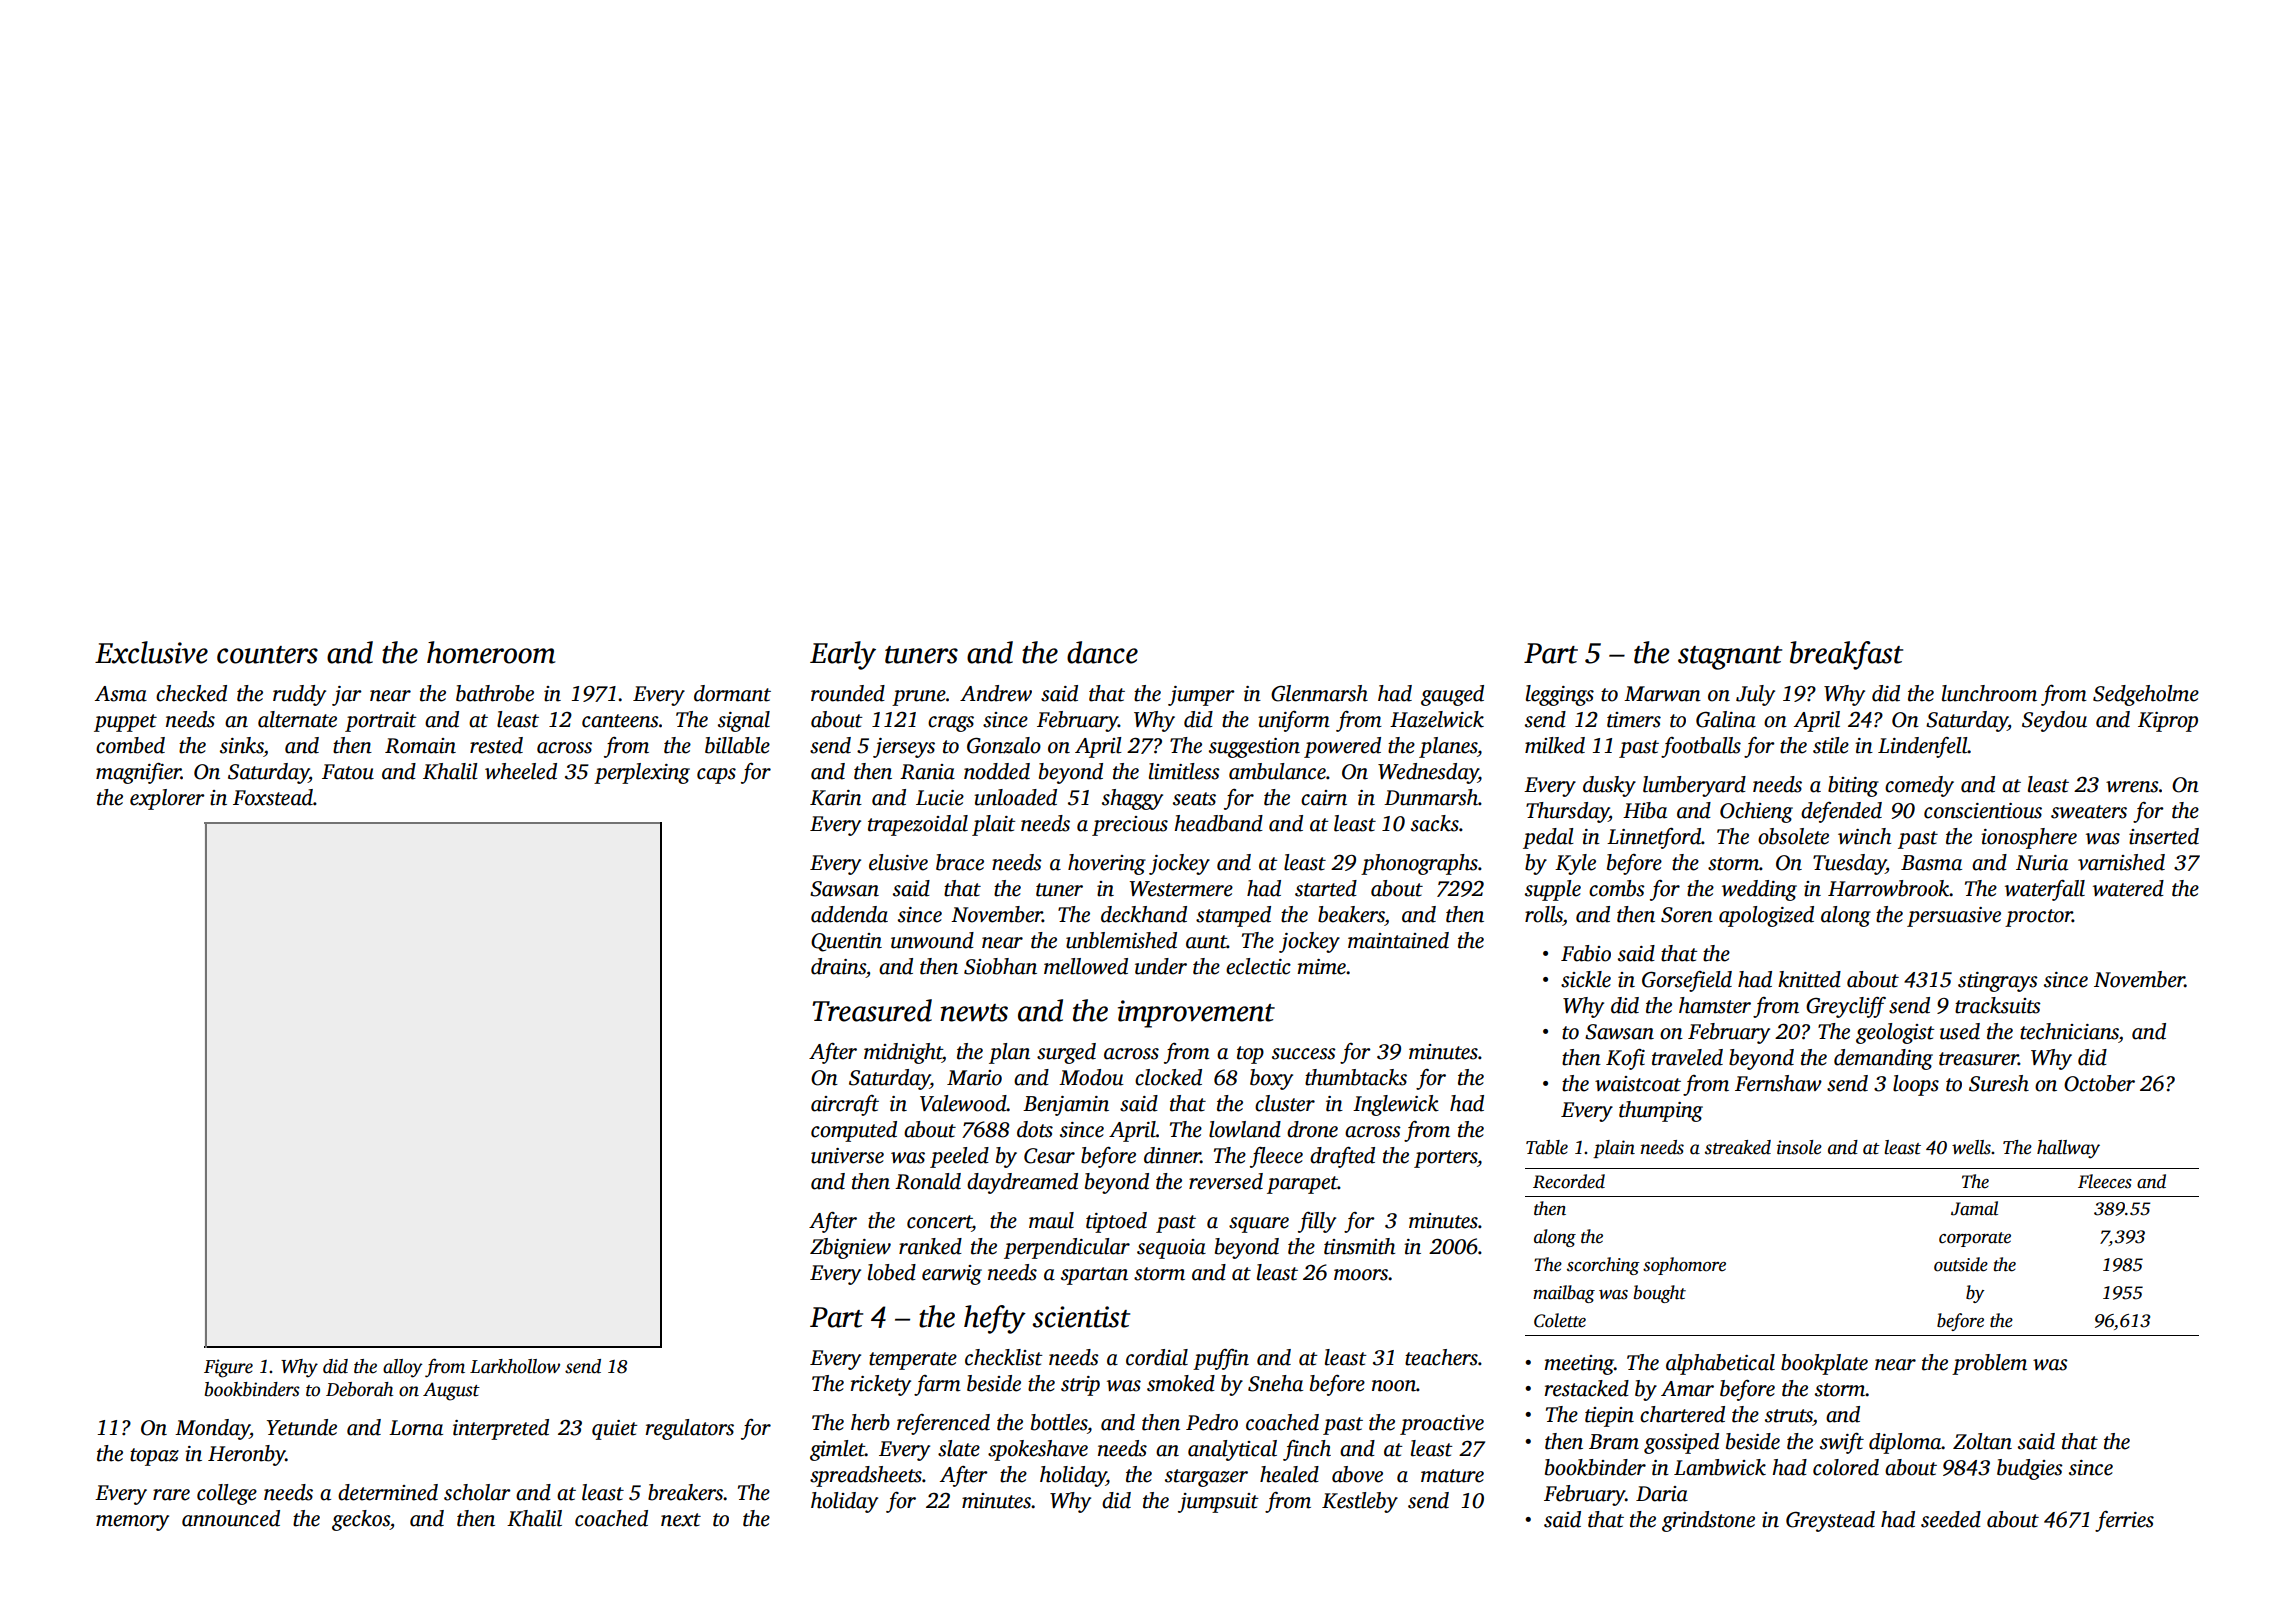  What do you see at coordinates (1569, 1181) in the screenshot?
I see `Recorded` at bounding box center [1569, 1181].
